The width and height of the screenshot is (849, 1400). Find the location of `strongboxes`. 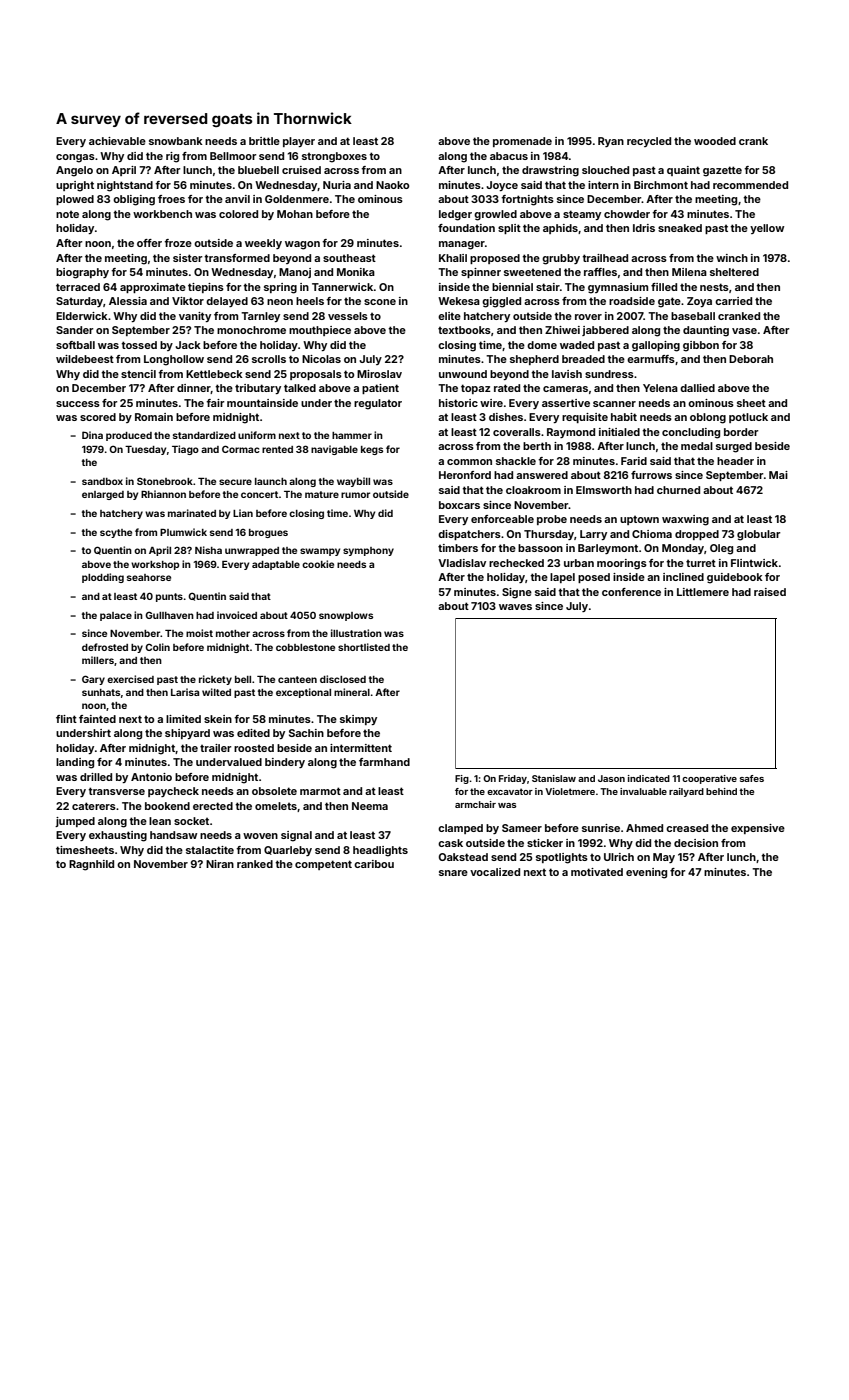

strongboxes is located at coordinates (334, 157).
